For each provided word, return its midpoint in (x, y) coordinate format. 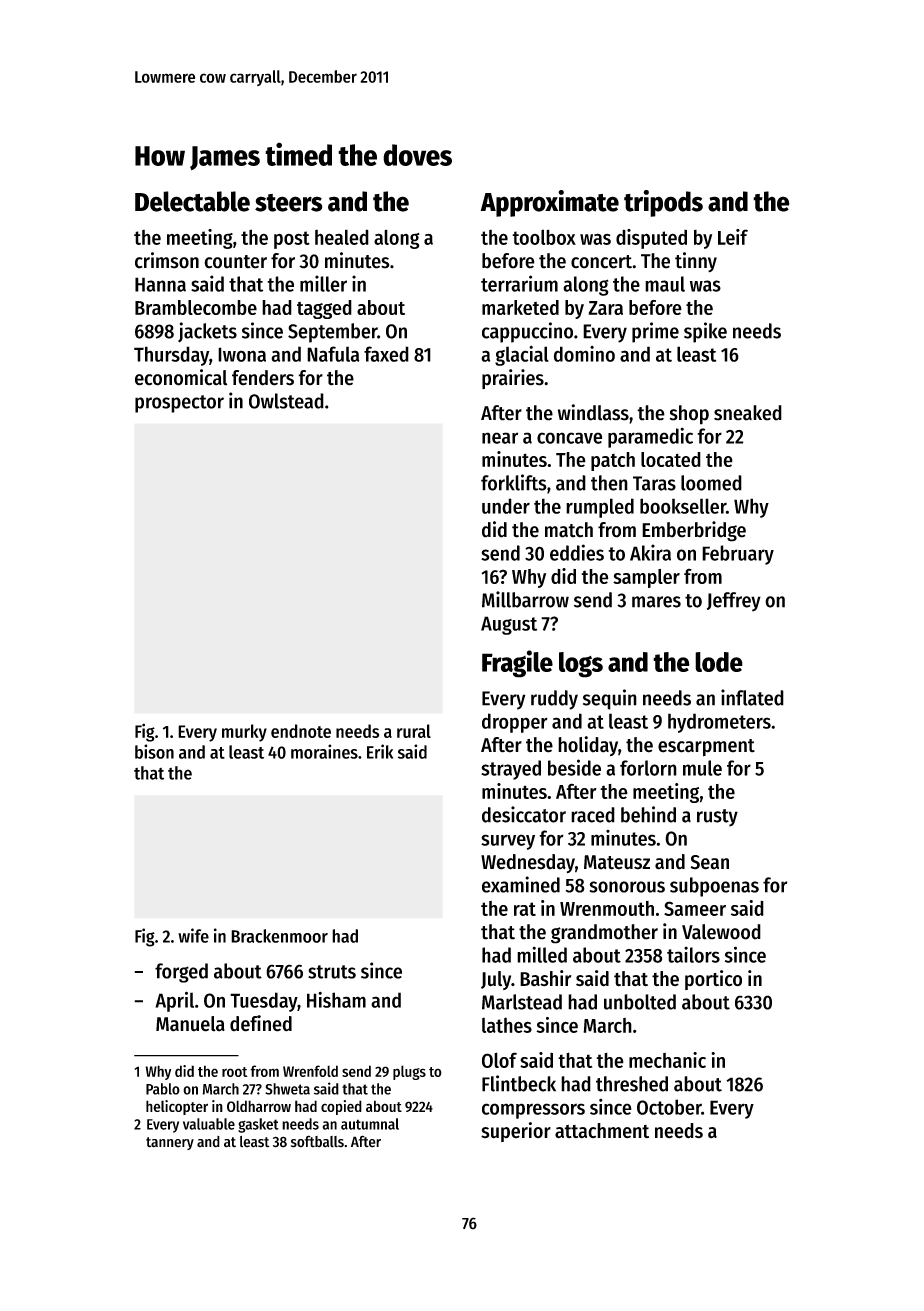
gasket (258, 1125)
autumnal (370, 1124)
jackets (207, 332)
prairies (513, 379)
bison (154, 751)
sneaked (748, 413)
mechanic (667, 1060)
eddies (577, 552)
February (738, 555)
